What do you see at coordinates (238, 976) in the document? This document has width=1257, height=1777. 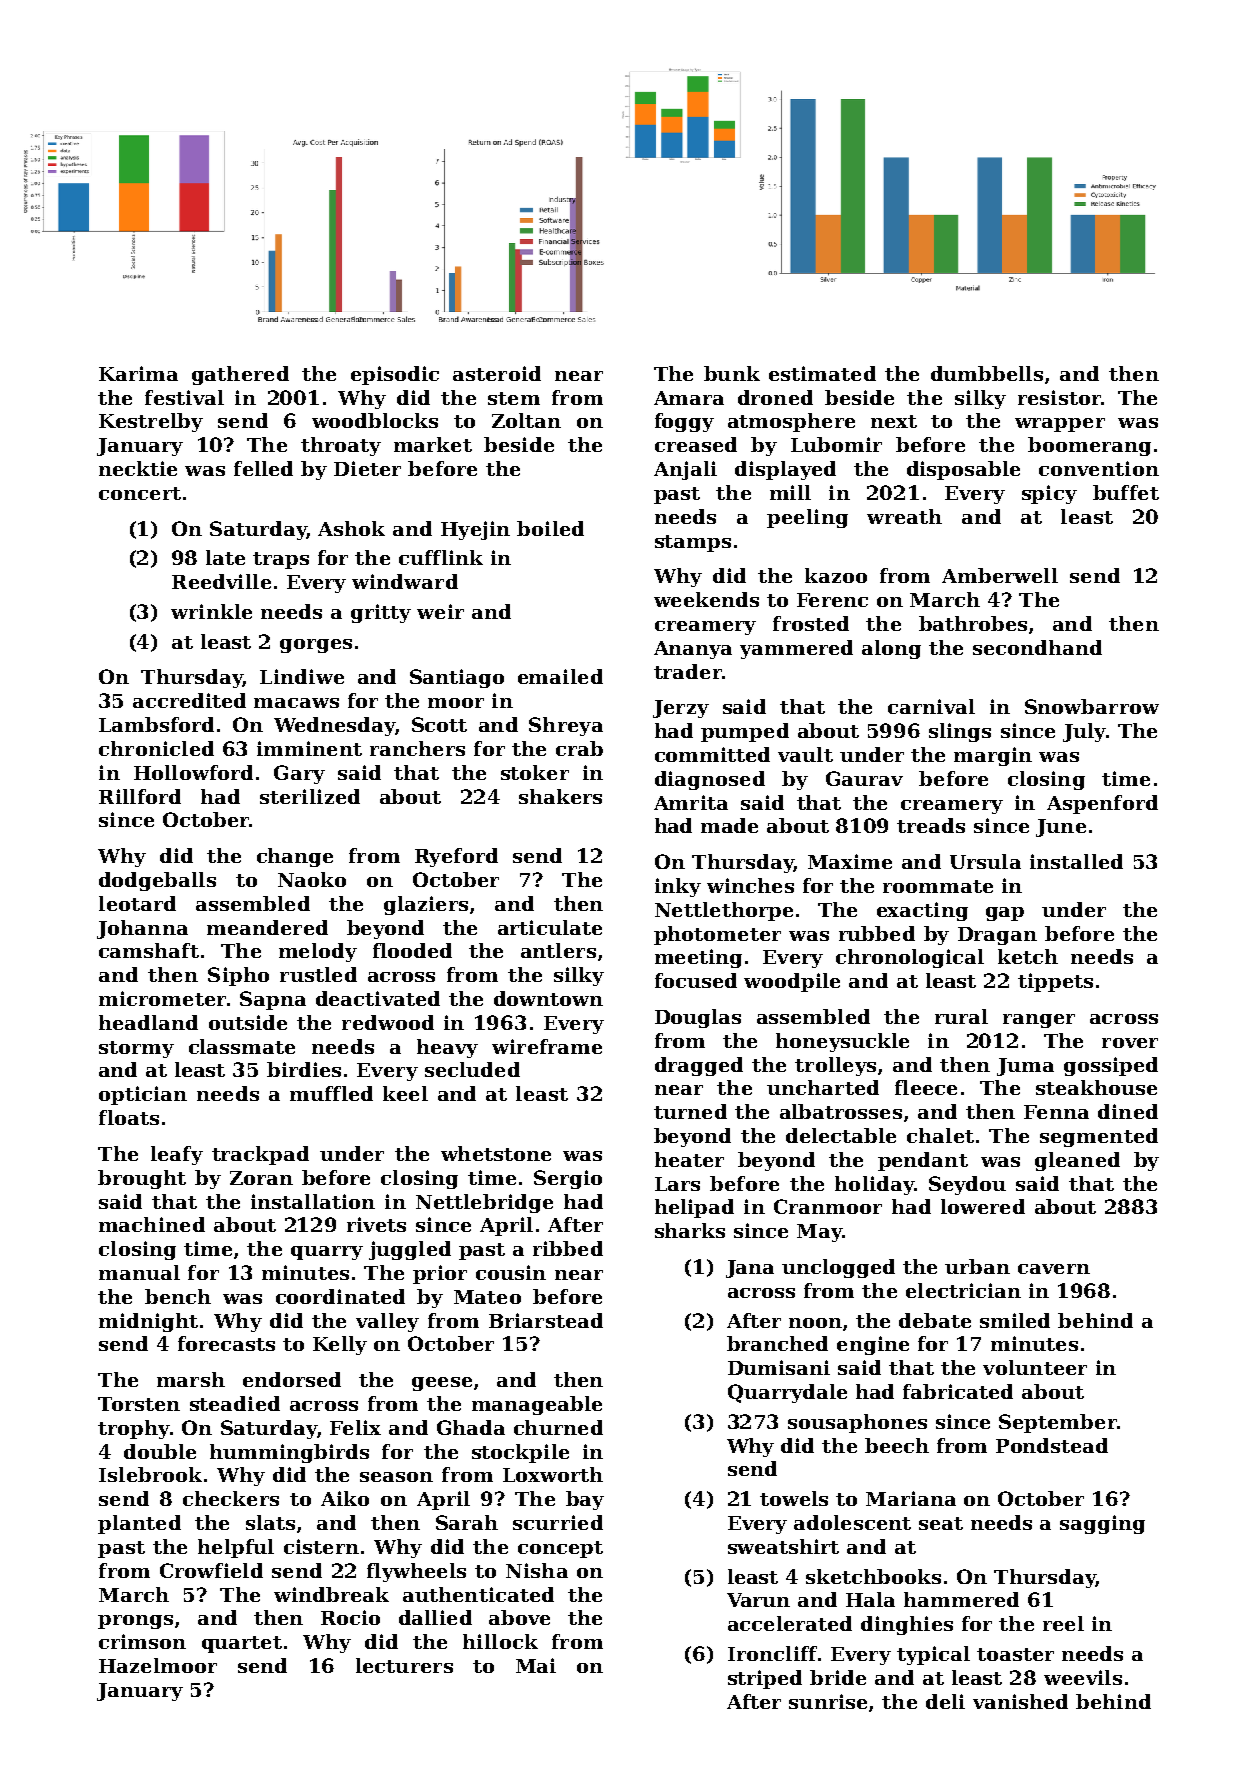 I see `Sipho` at bounding box center [238, 976].
